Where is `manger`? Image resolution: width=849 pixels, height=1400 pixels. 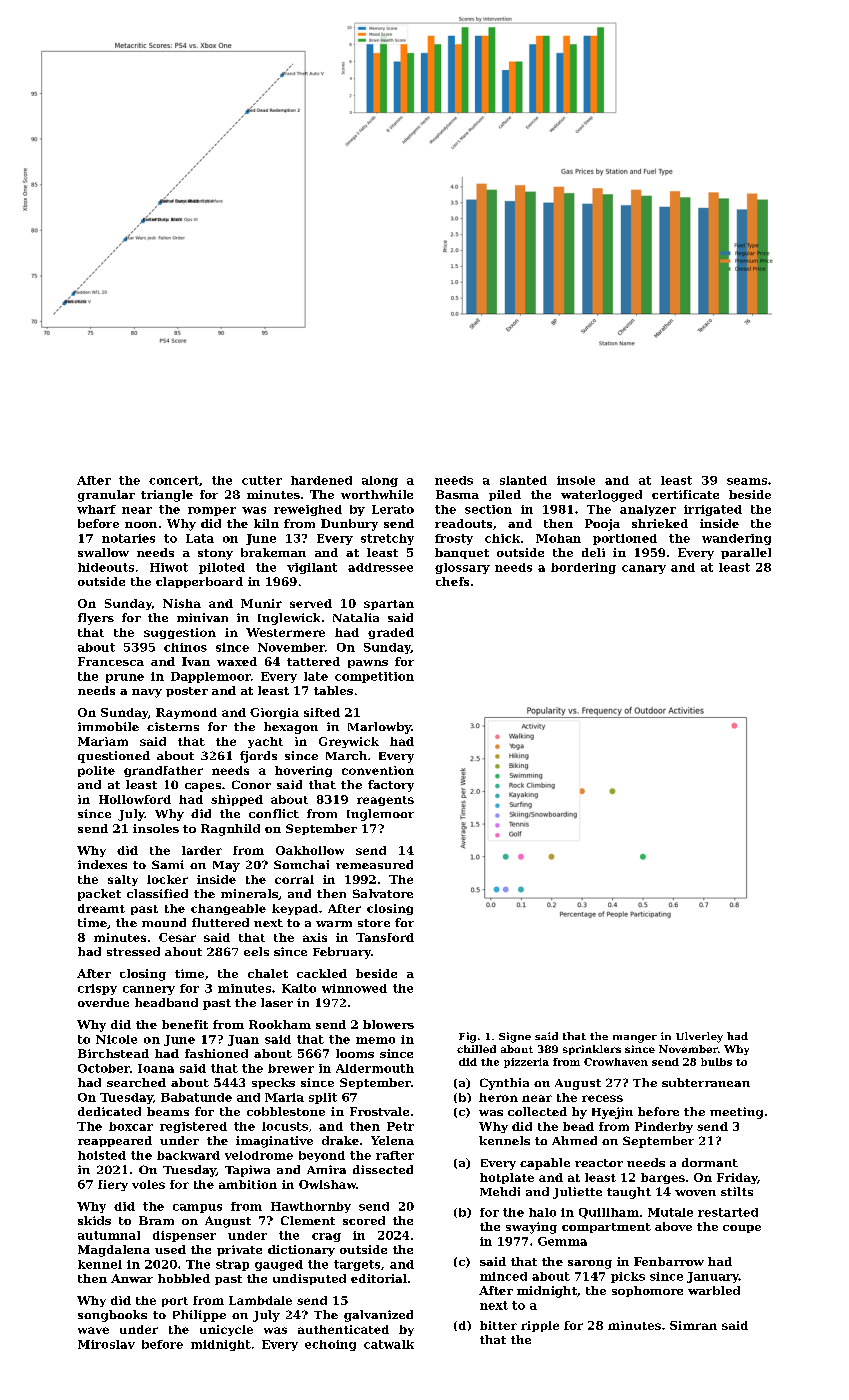
manger is located at coordinates (635, 1039).
